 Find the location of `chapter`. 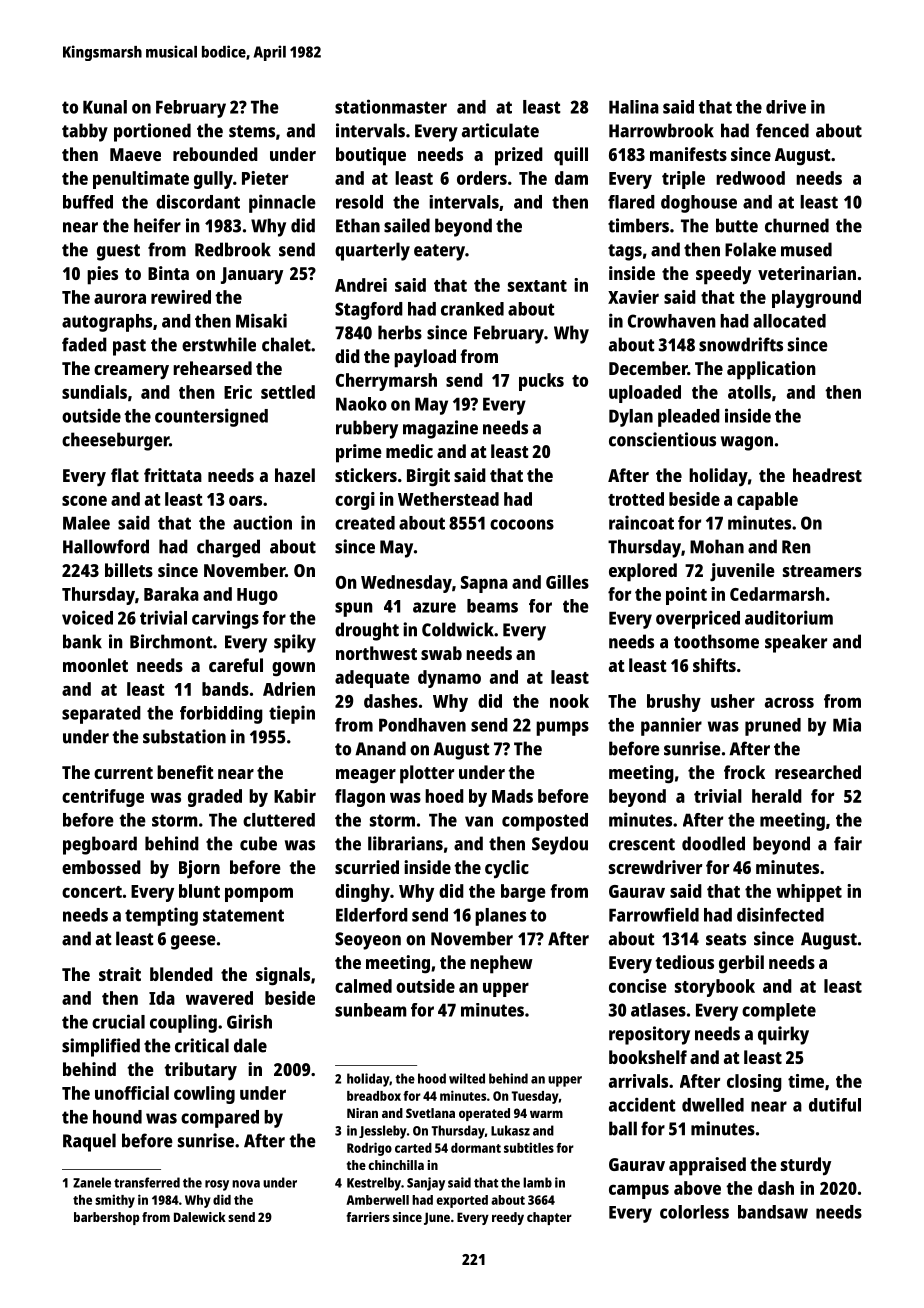

chapter is located at coordinates (549, 1218).
